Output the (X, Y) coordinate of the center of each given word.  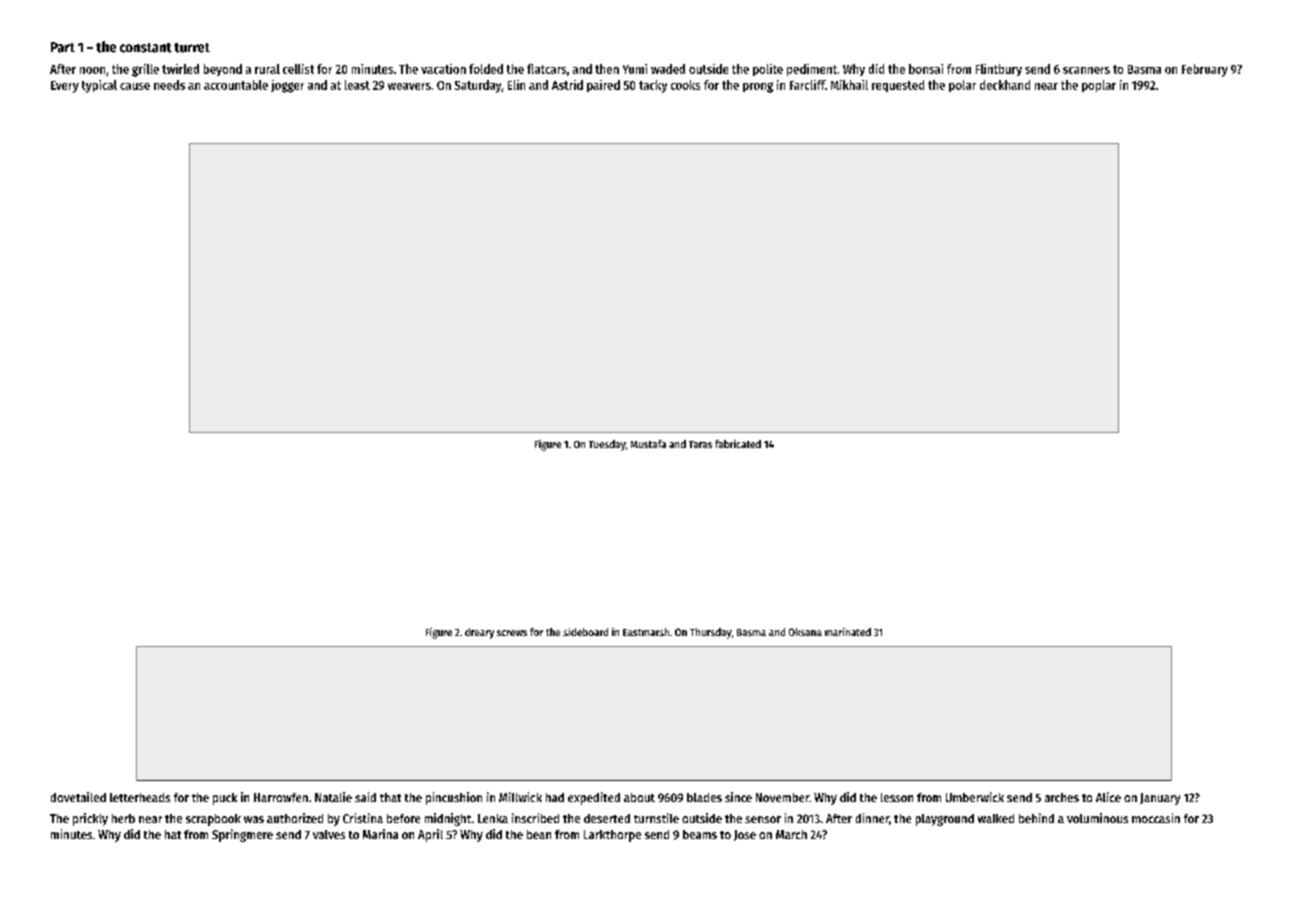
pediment (812, 70)
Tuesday (607, 445)
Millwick (520, 797)
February (1205, 70)
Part (63, 47)
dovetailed (78, 797)
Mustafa (648, 444)
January (1160, 799)
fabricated (738, 444)
